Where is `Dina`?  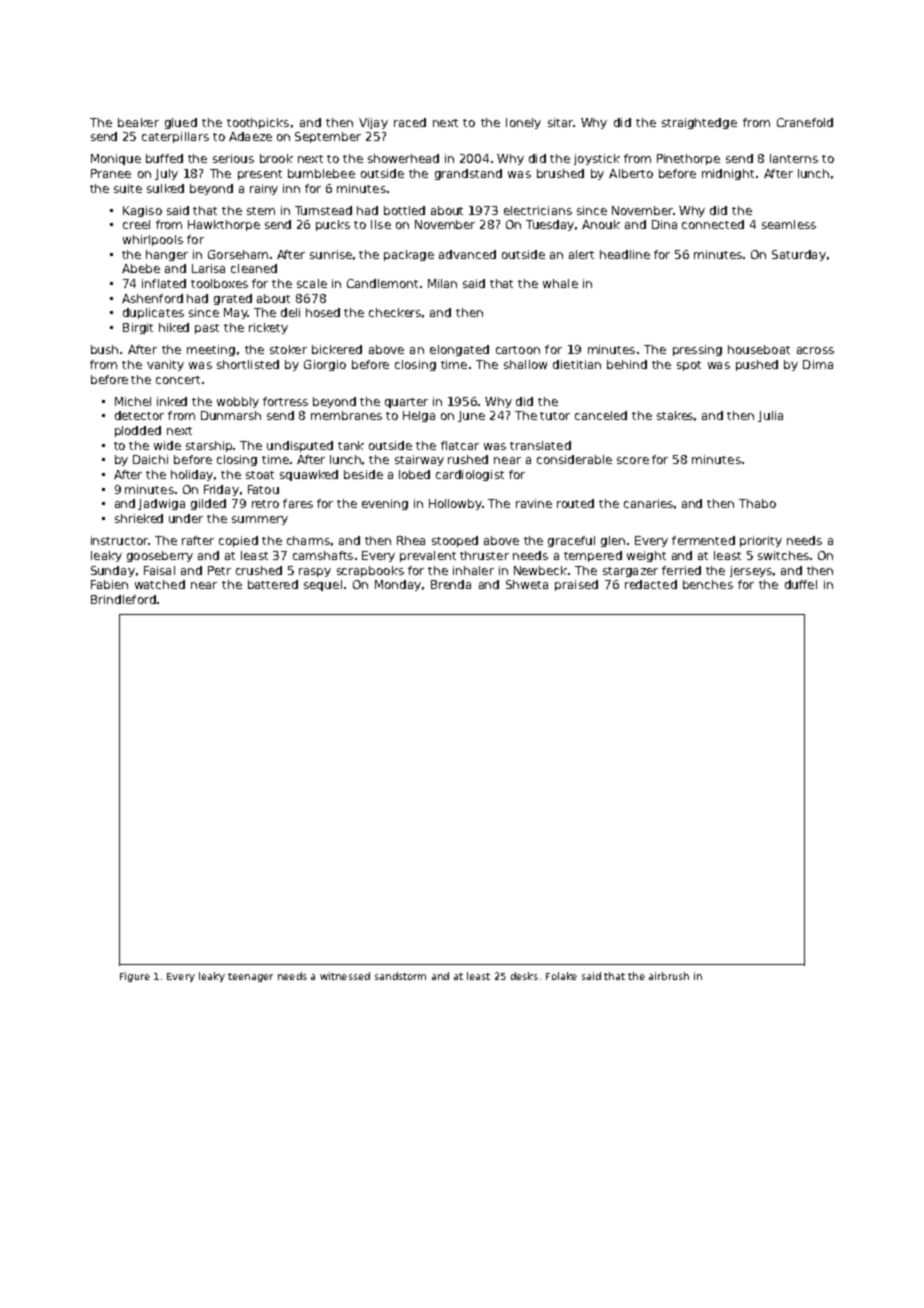
Dina is located at coordinates (664, 224).
